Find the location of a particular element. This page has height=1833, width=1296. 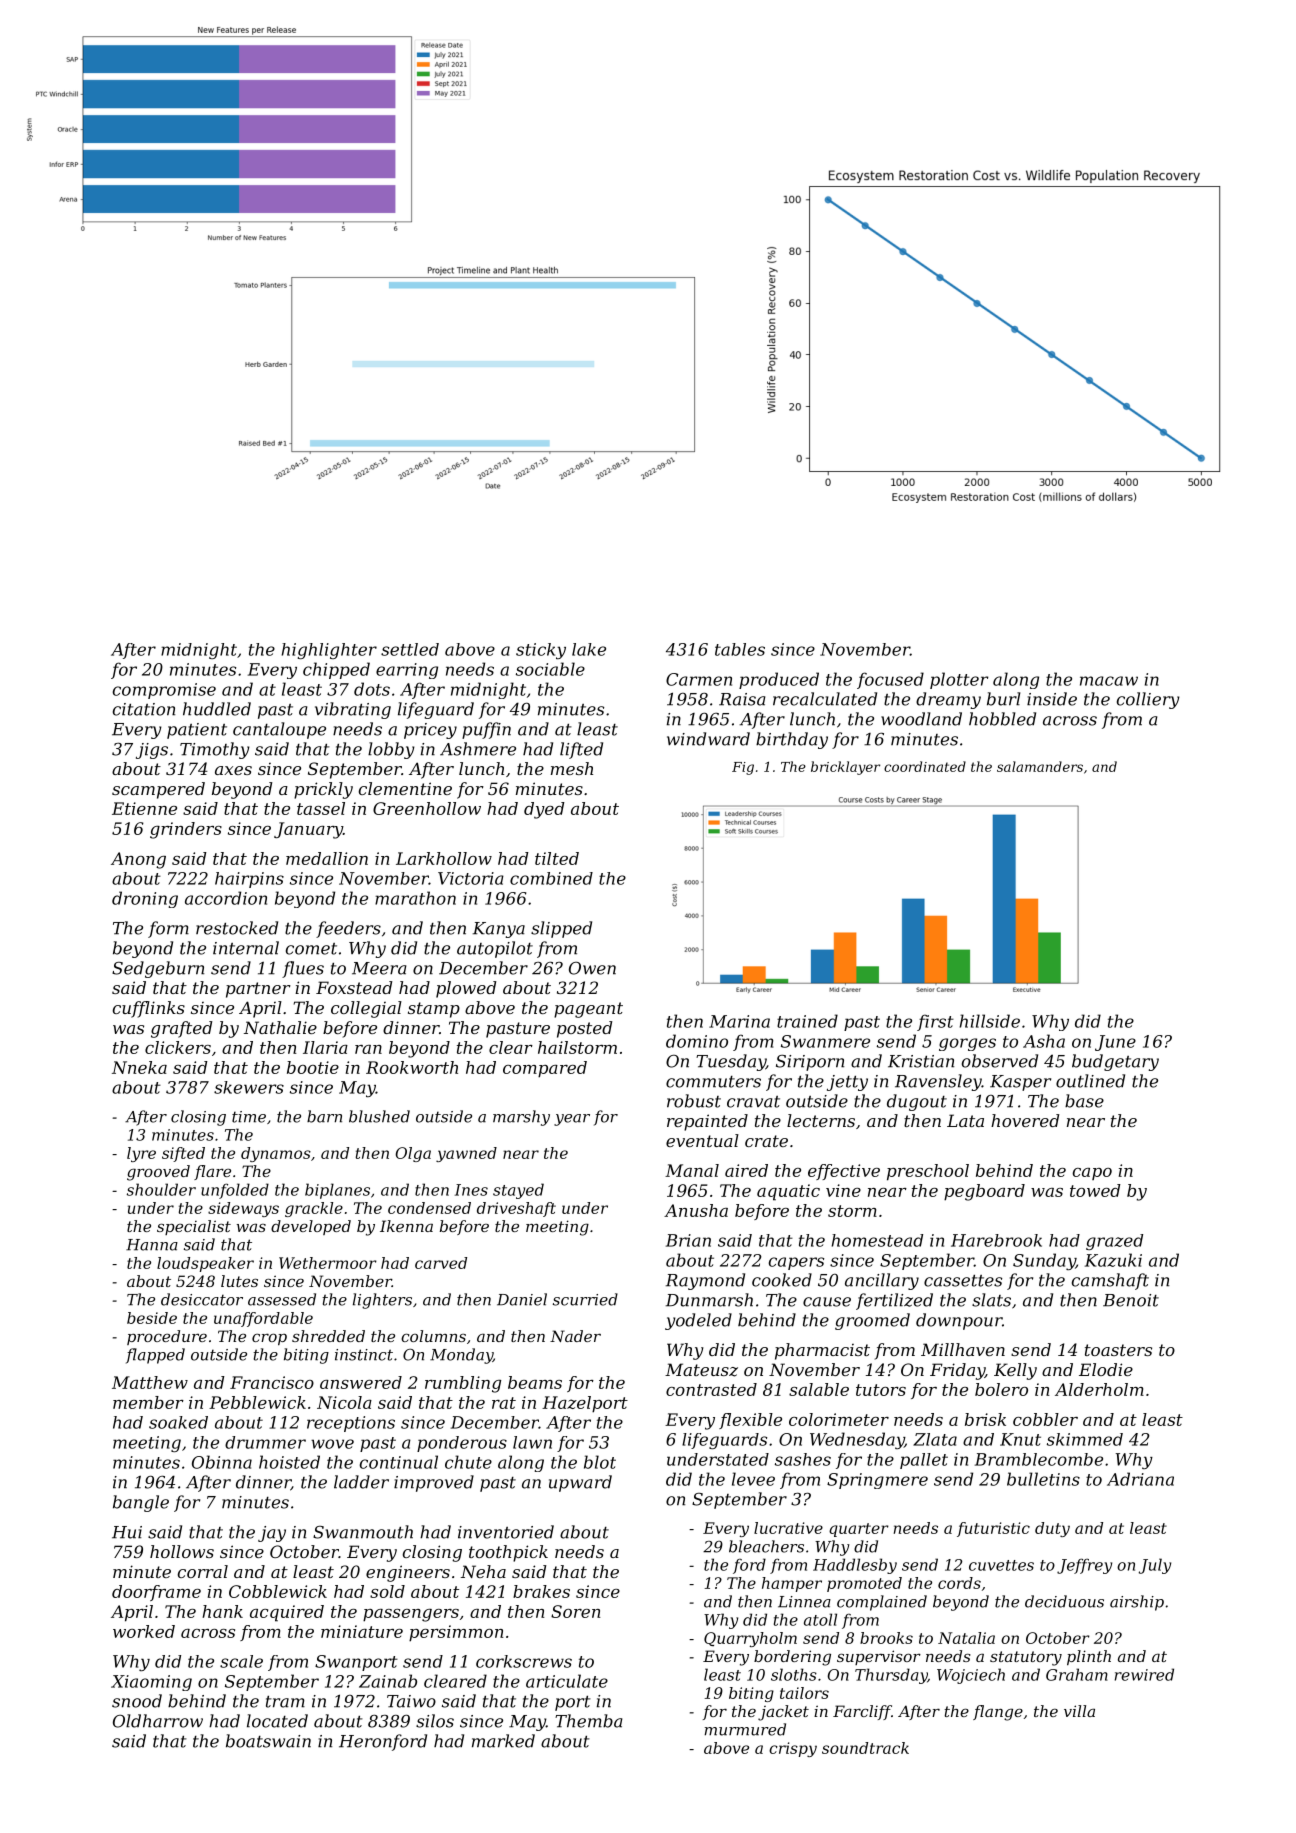

lobby is located at coordinates (391, 750).
